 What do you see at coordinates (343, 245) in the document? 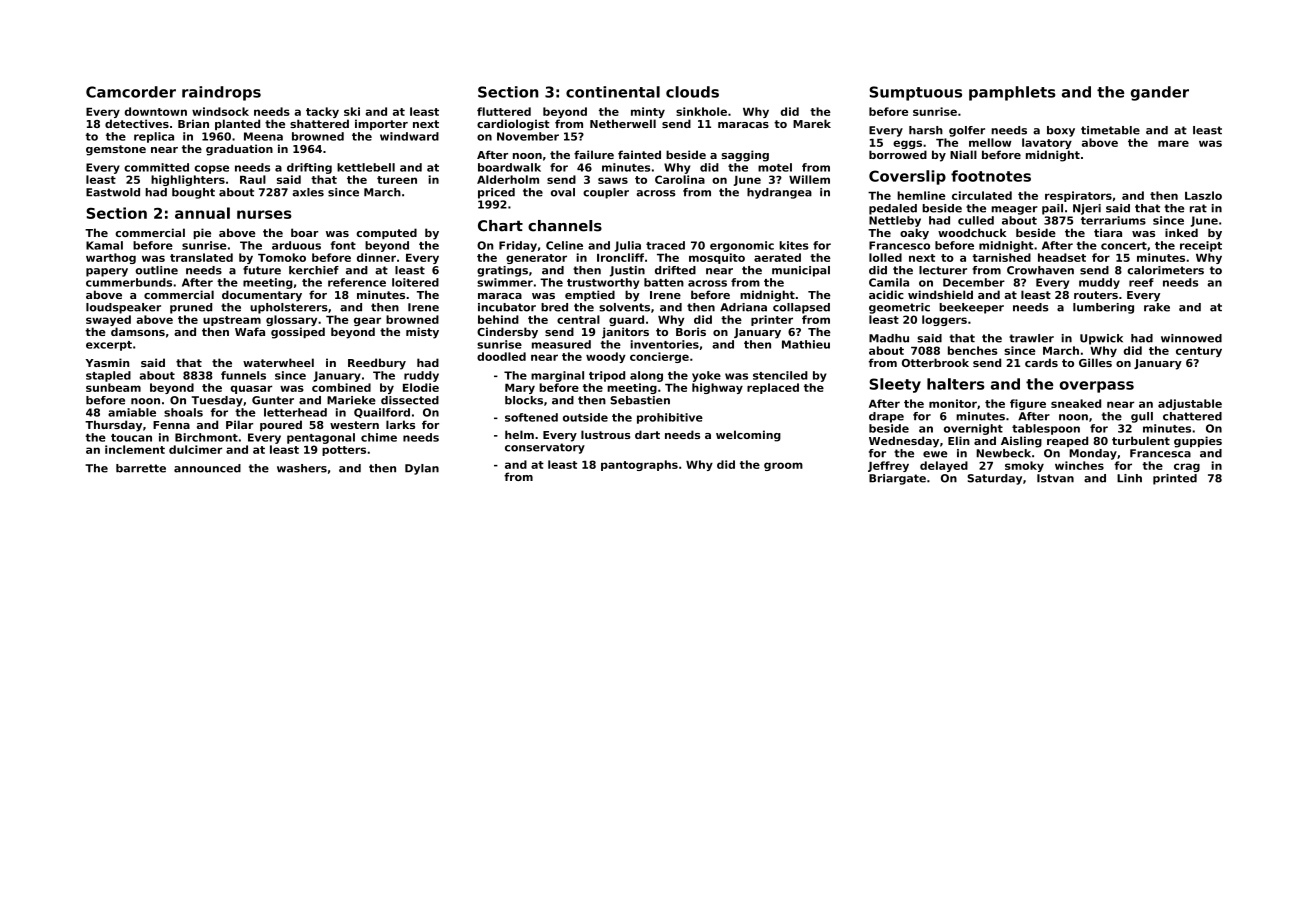
I see `font` at bounding box center [343, 245].
